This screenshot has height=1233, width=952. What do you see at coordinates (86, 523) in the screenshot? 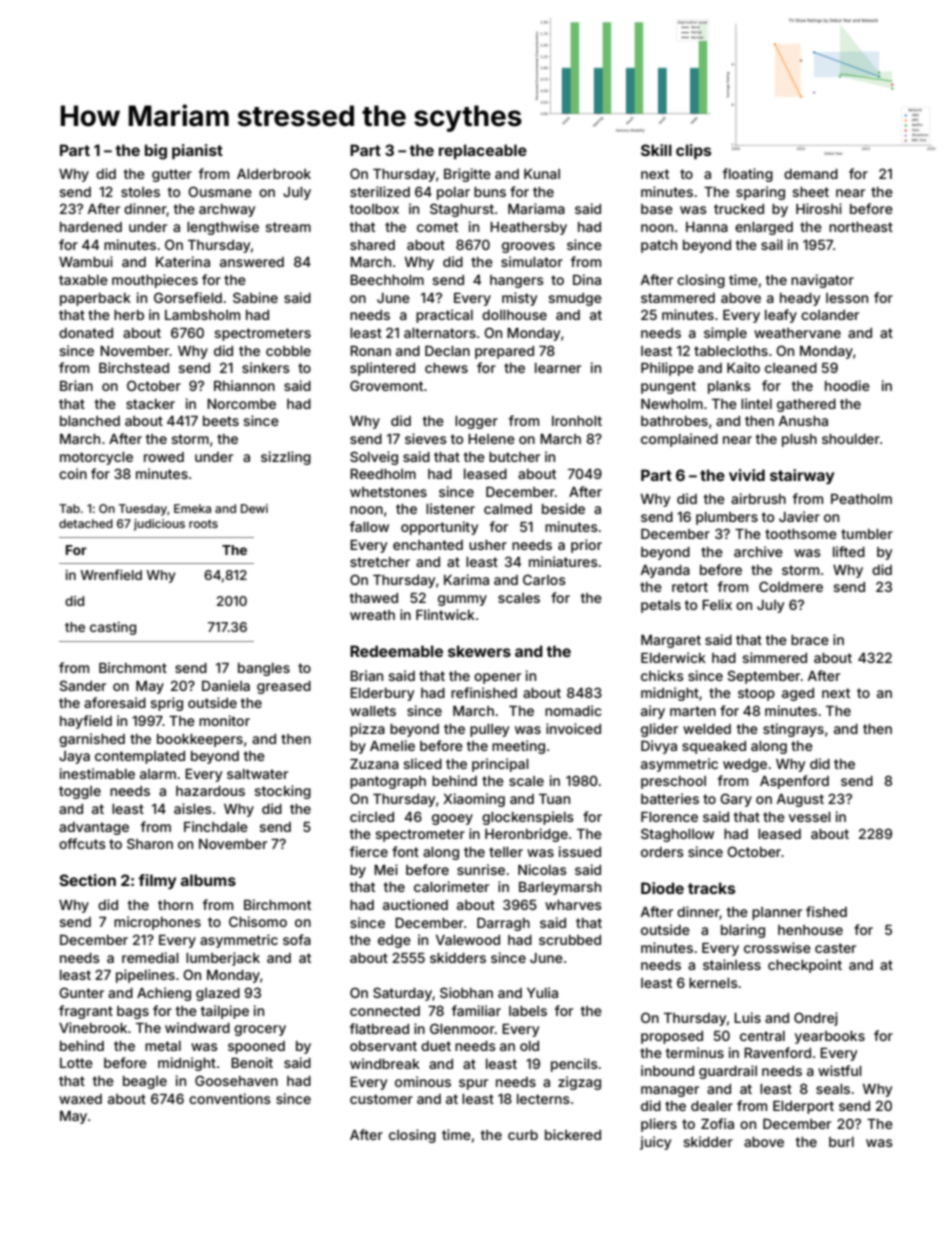
I see `detached` at bounding box center [86, 523].
